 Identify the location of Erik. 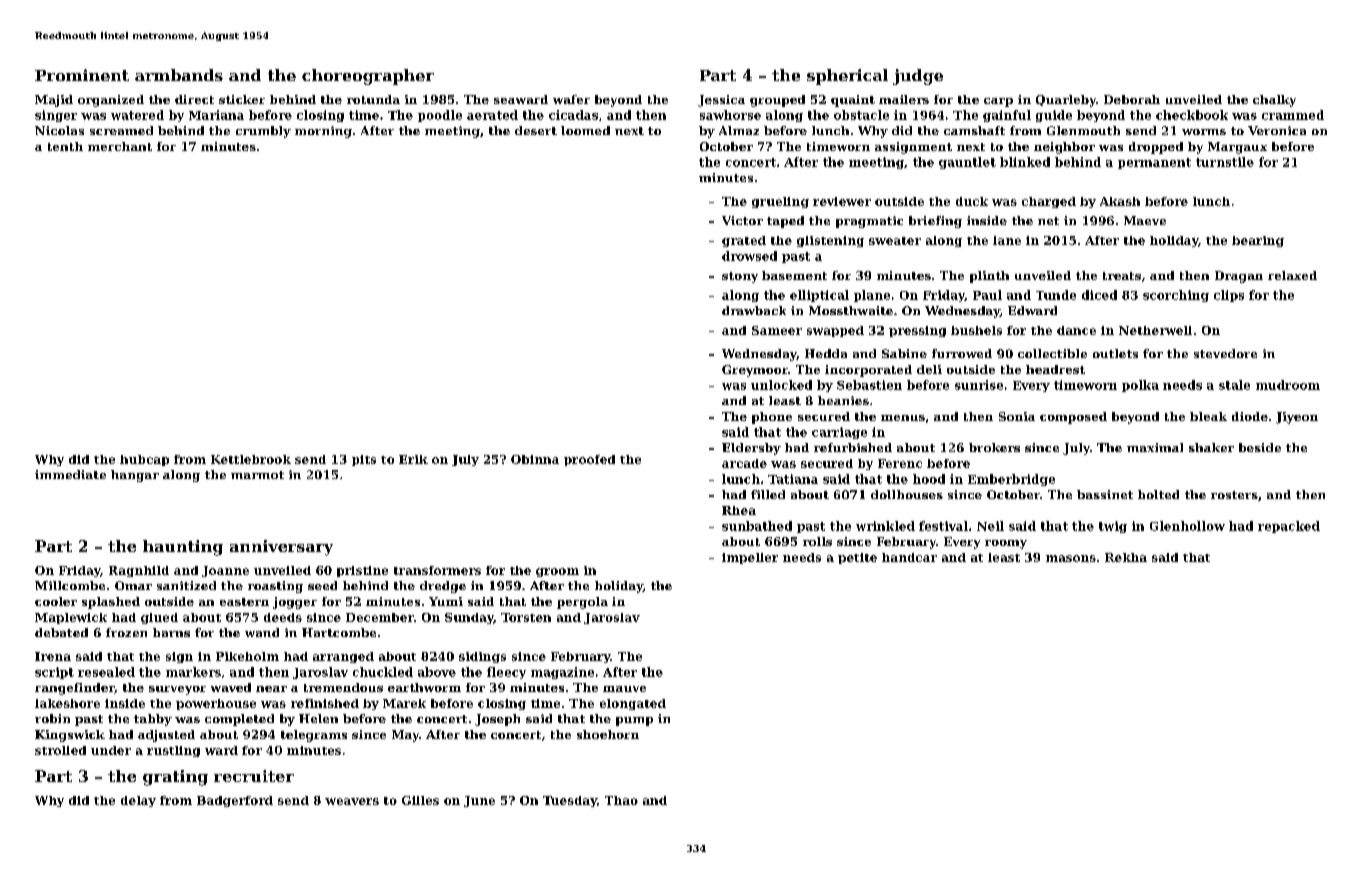
(413, 459).
